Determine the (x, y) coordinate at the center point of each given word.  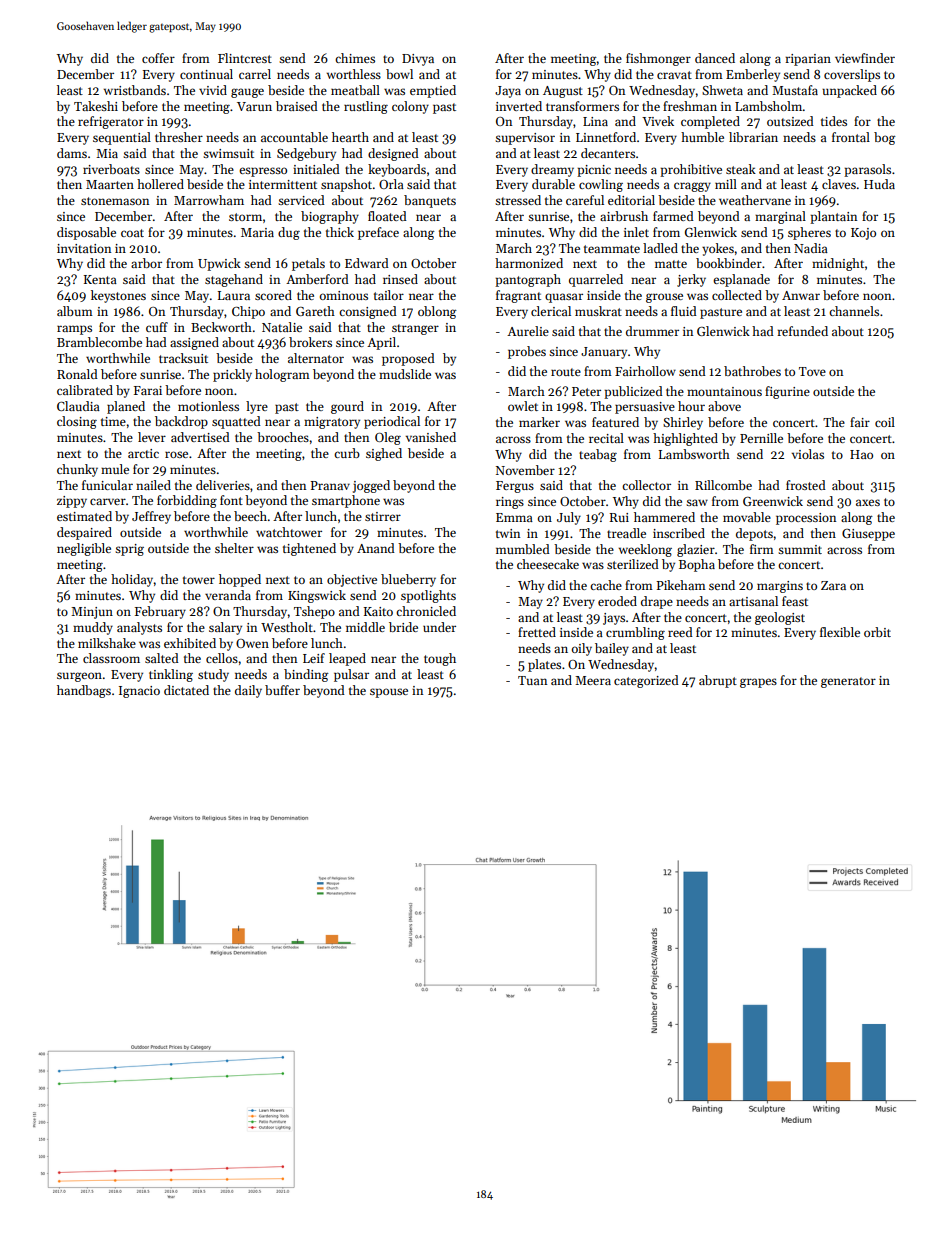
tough (440, 659)
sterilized (633, 564)
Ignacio (139, 692)
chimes (355, 58)
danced (715, 58)
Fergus (515, 487)
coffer (158, 58)
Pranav (330, 485)
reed (680, 632)
